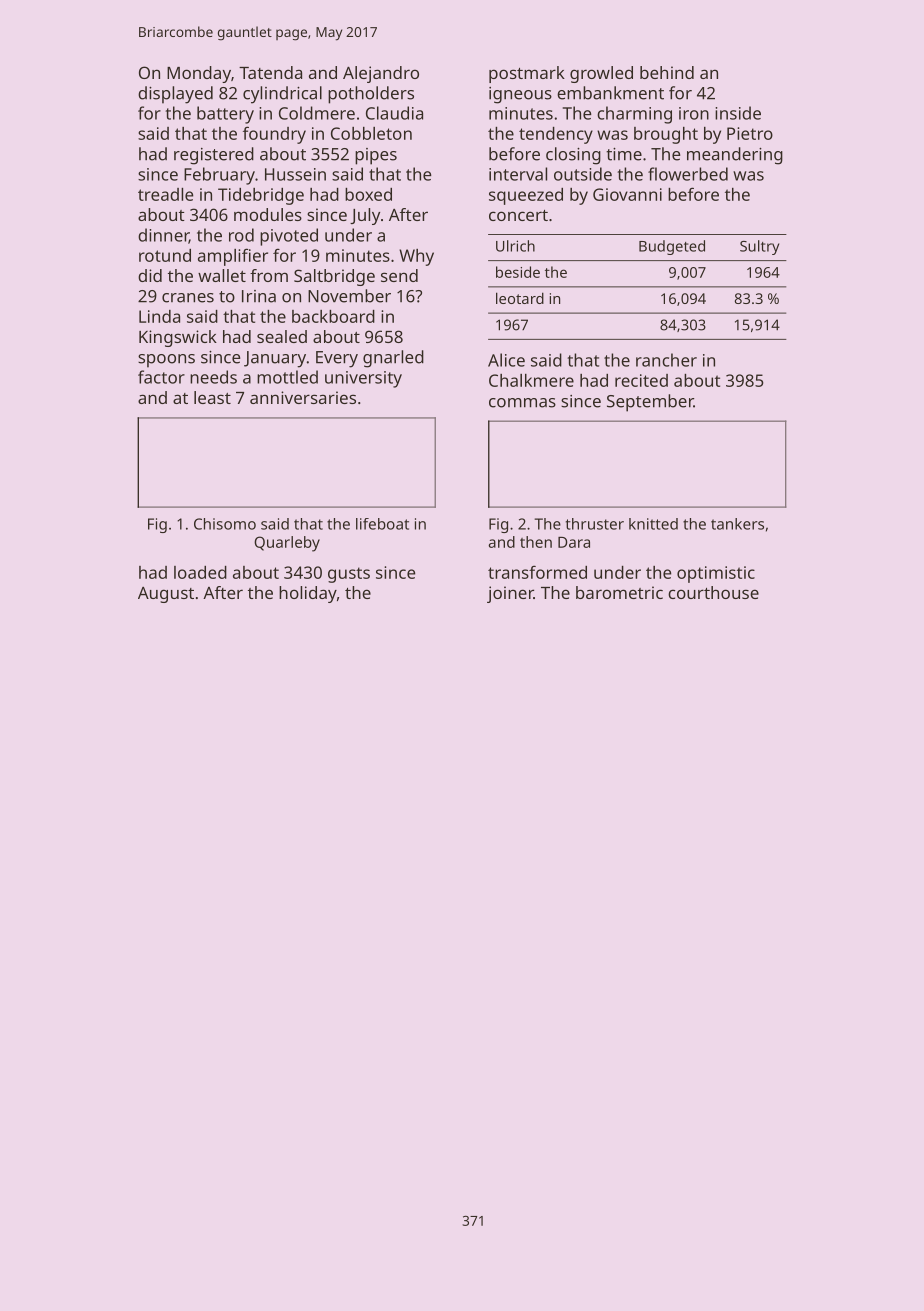  I want to click on Alejandro, so click(381, 74).
